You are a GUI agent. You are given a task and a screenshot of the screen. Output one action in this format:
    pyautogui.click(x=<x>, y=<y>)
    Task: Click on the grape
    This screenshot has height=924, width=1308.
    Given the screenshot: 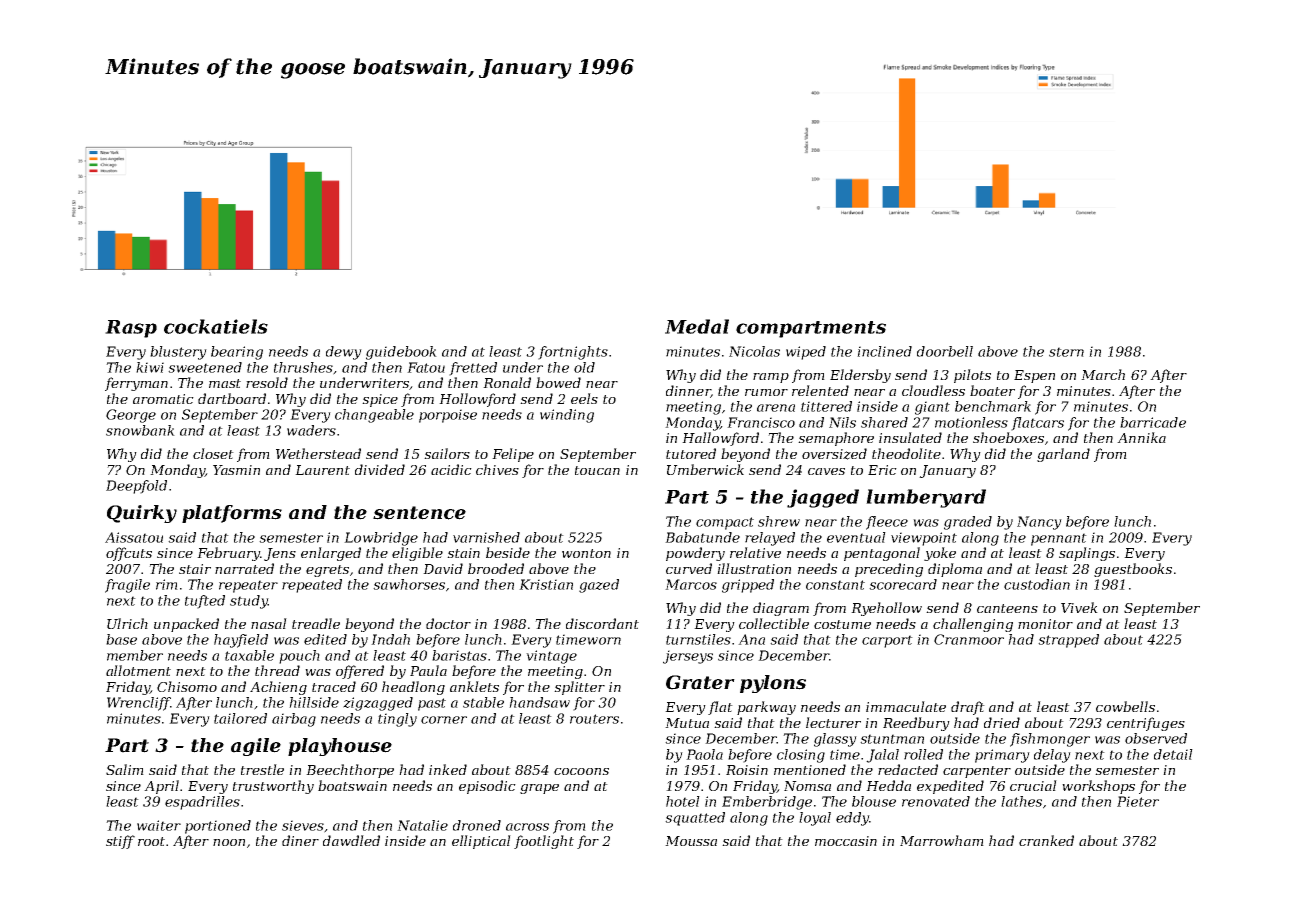 What is the action you would take?
    pyautogui.click(x=539, y=789)
